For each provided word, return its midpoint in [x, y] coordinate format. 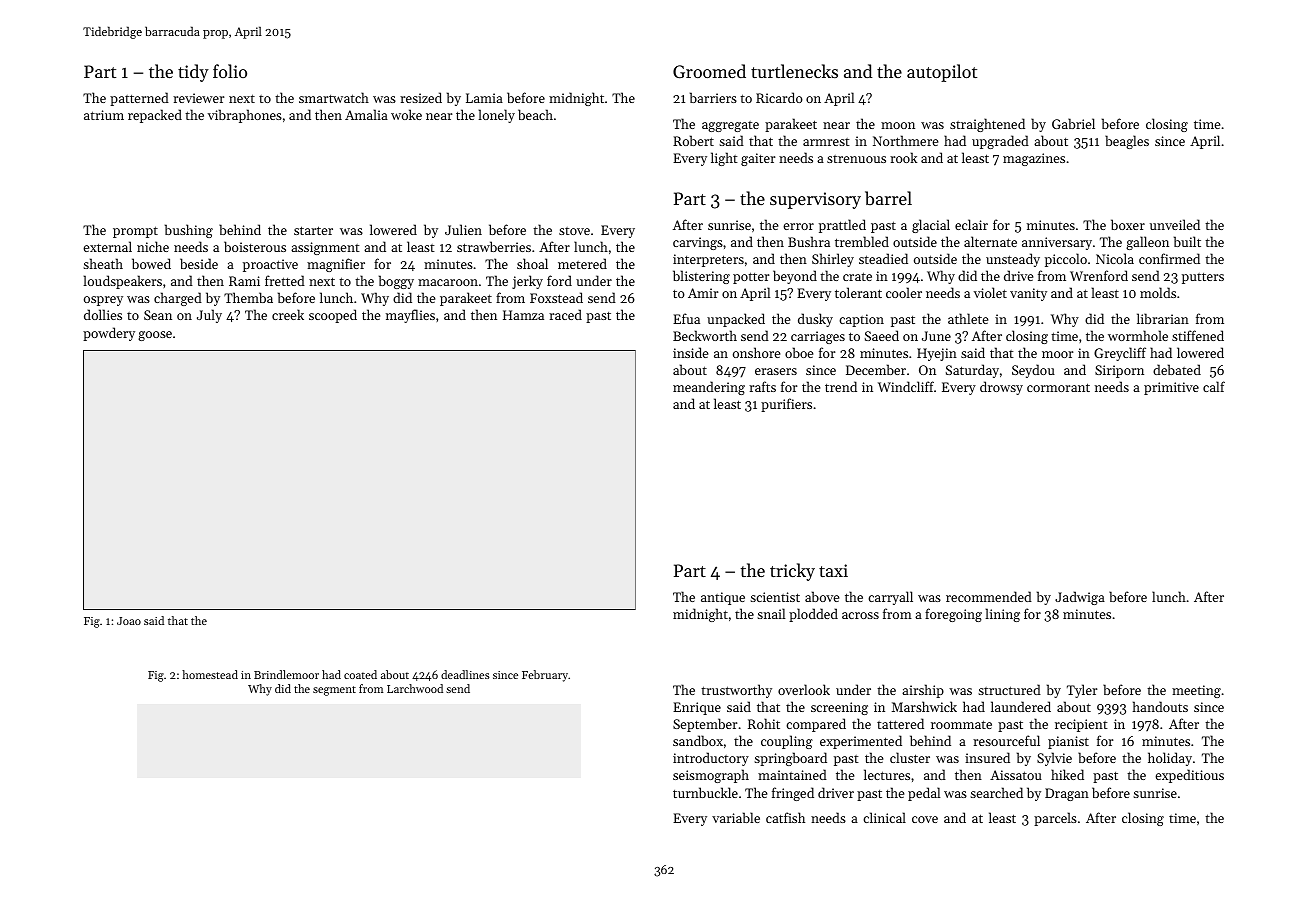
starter [313, 230]
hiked [1067, 774]
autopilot [942, 73]
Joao [129, 621]
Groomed [709, 71]
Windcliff [906, 386]
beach [535, 114]
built [1187, 241]
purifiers [786, 405]
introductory [711, 759]
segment [334, 691]
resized [421, 97]
